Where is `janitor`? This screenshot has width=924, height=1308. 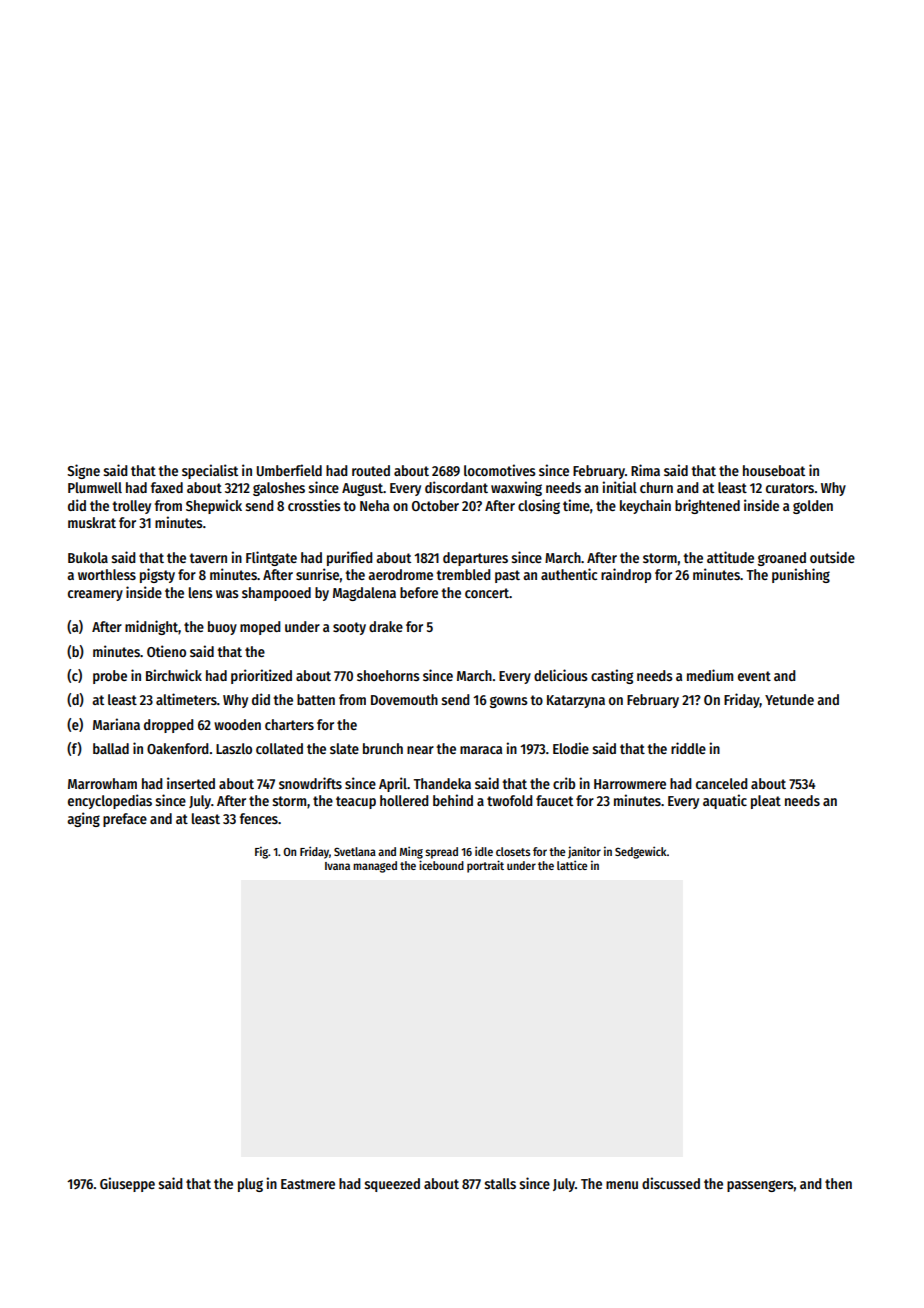 janitor is located at coordinates (584, 852).
